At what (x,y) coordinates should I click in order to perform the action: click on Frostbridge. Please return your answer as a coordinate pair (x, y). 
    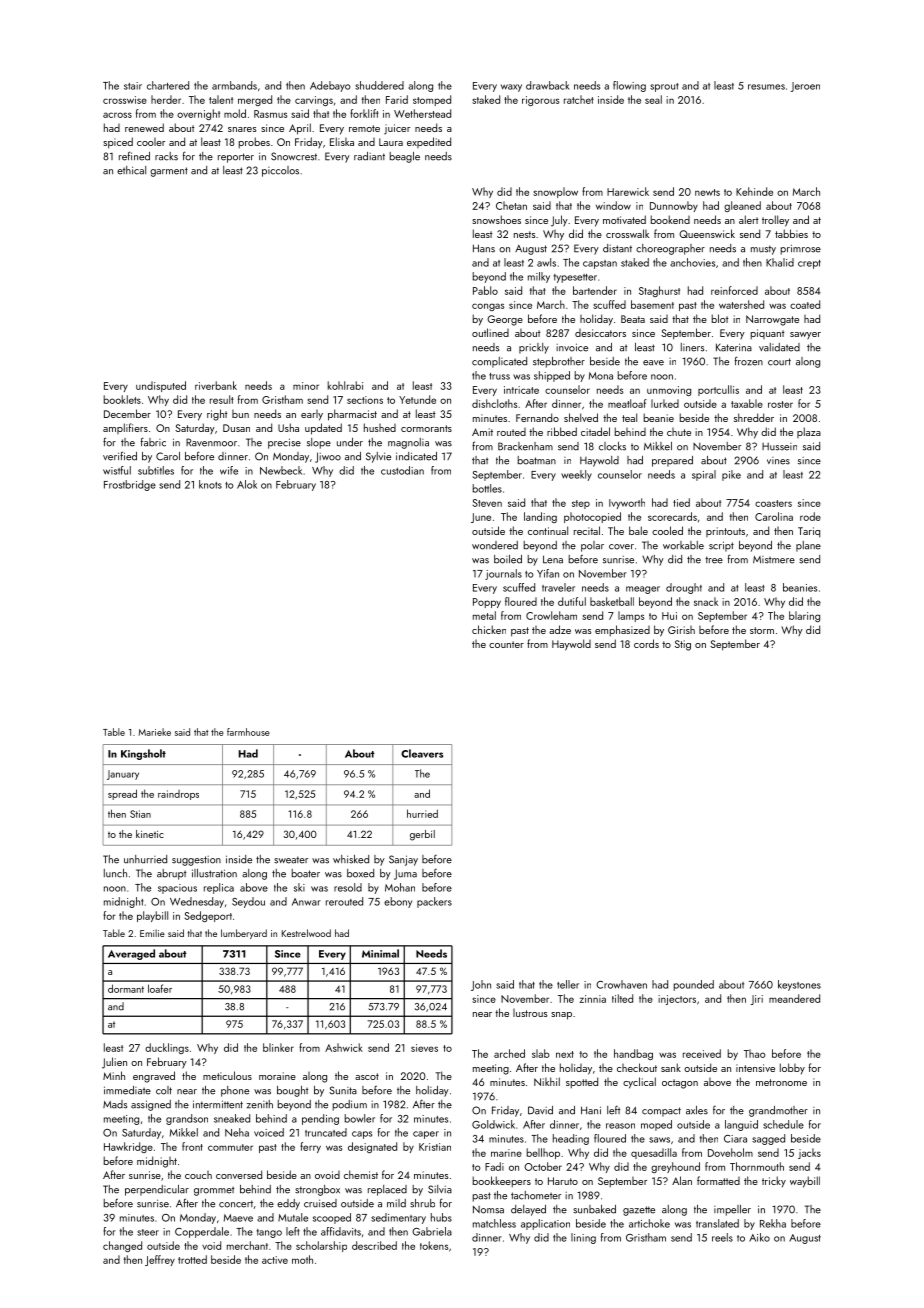
    Looking at the image, I should click on (130, 485).
